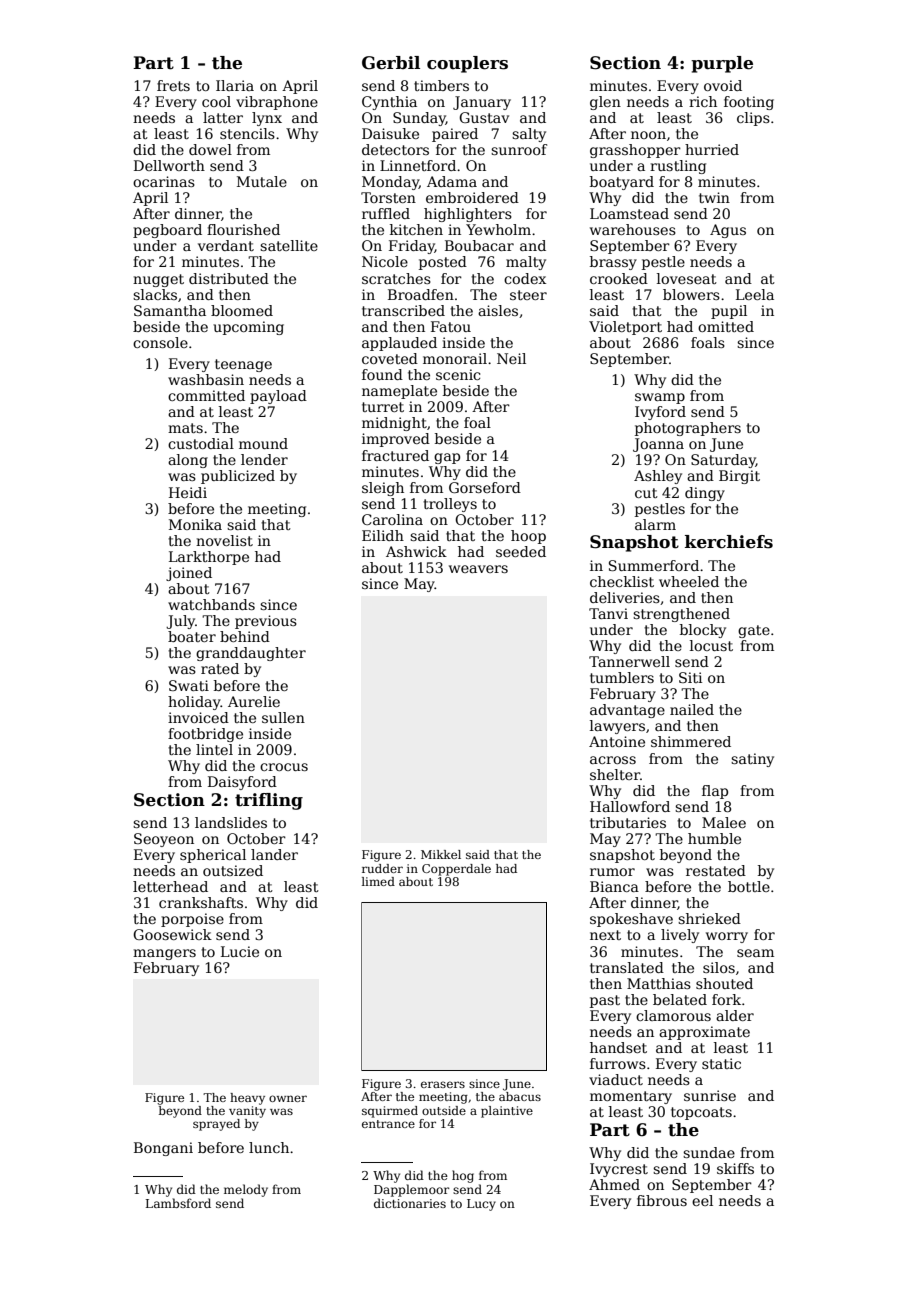 Image resolution: width=908 pixels, height=1316 pixels. Describe the element at coordinates (739, 477) in the image. I see `Birgit` at that location.
